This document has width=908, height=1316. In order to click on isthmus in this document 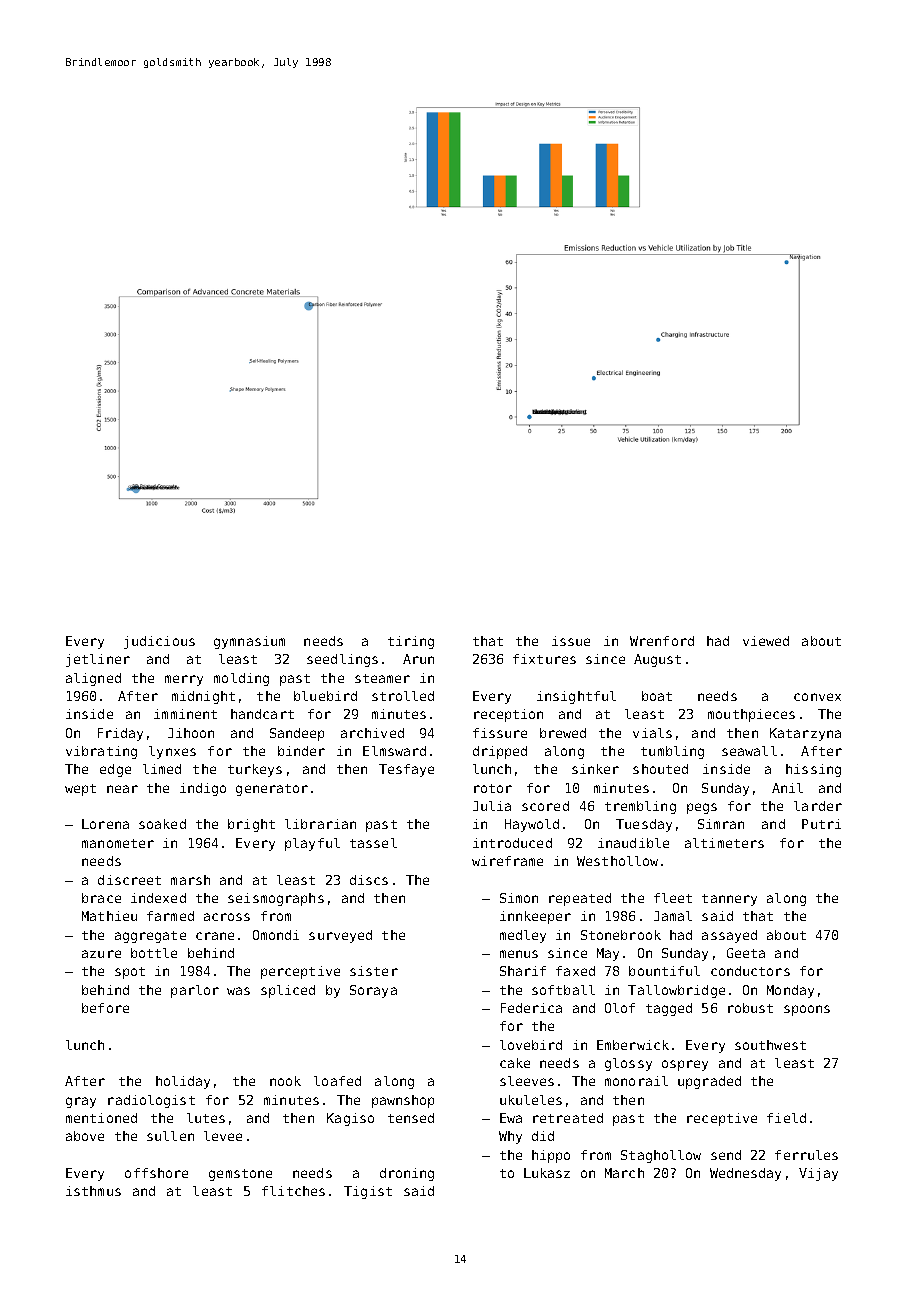, I will do `click(93, 1191)`.
